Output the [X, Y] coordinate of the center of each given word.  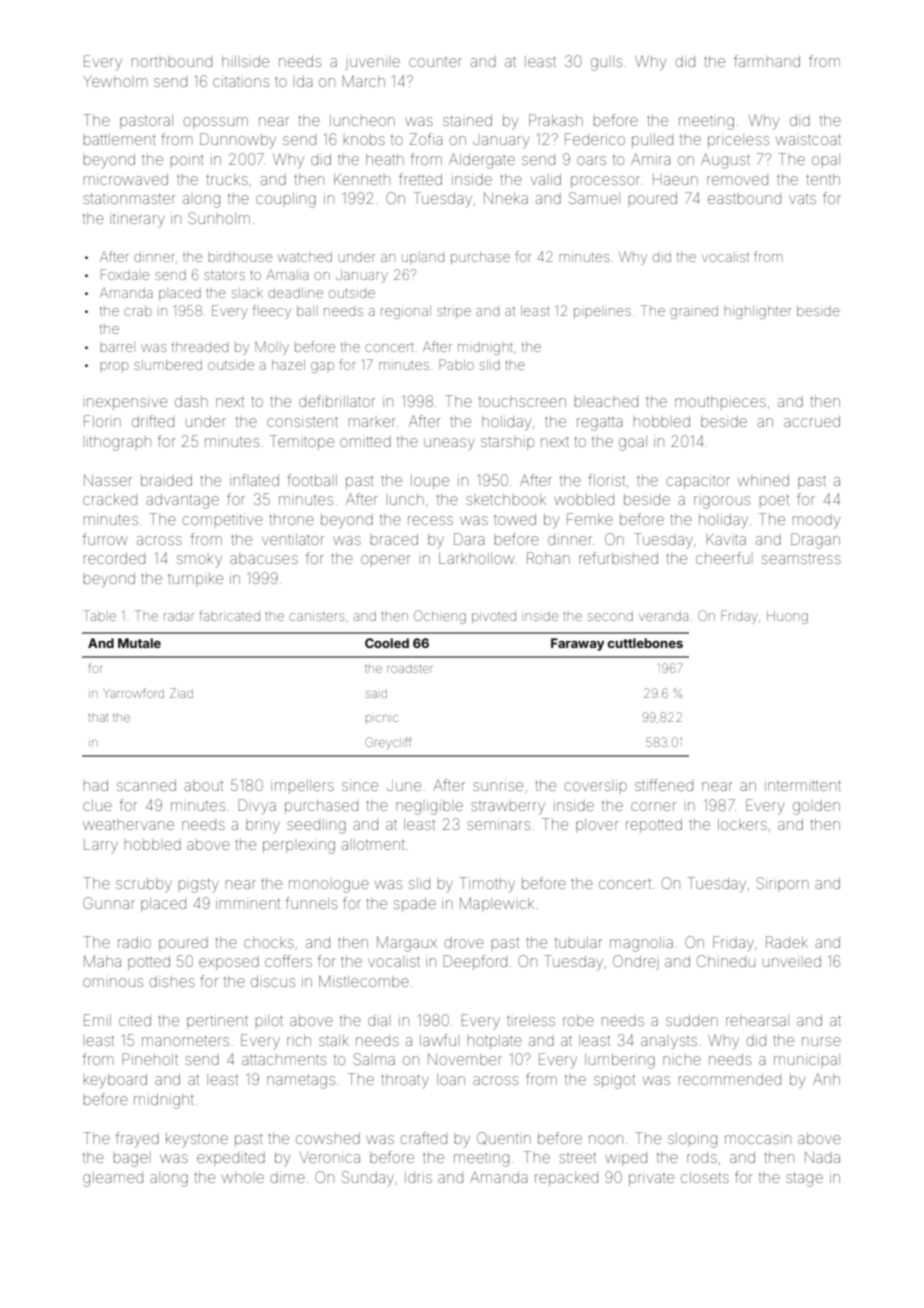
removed [737, 179]
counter [435, 62]
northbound [172, 61]
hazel [288, 365]
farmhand [767, 61]
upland [423, 258]
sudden [692, 1020]
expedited [231, 1159]
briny [263, 826]
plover [597, 826]
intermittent [803, 786]
